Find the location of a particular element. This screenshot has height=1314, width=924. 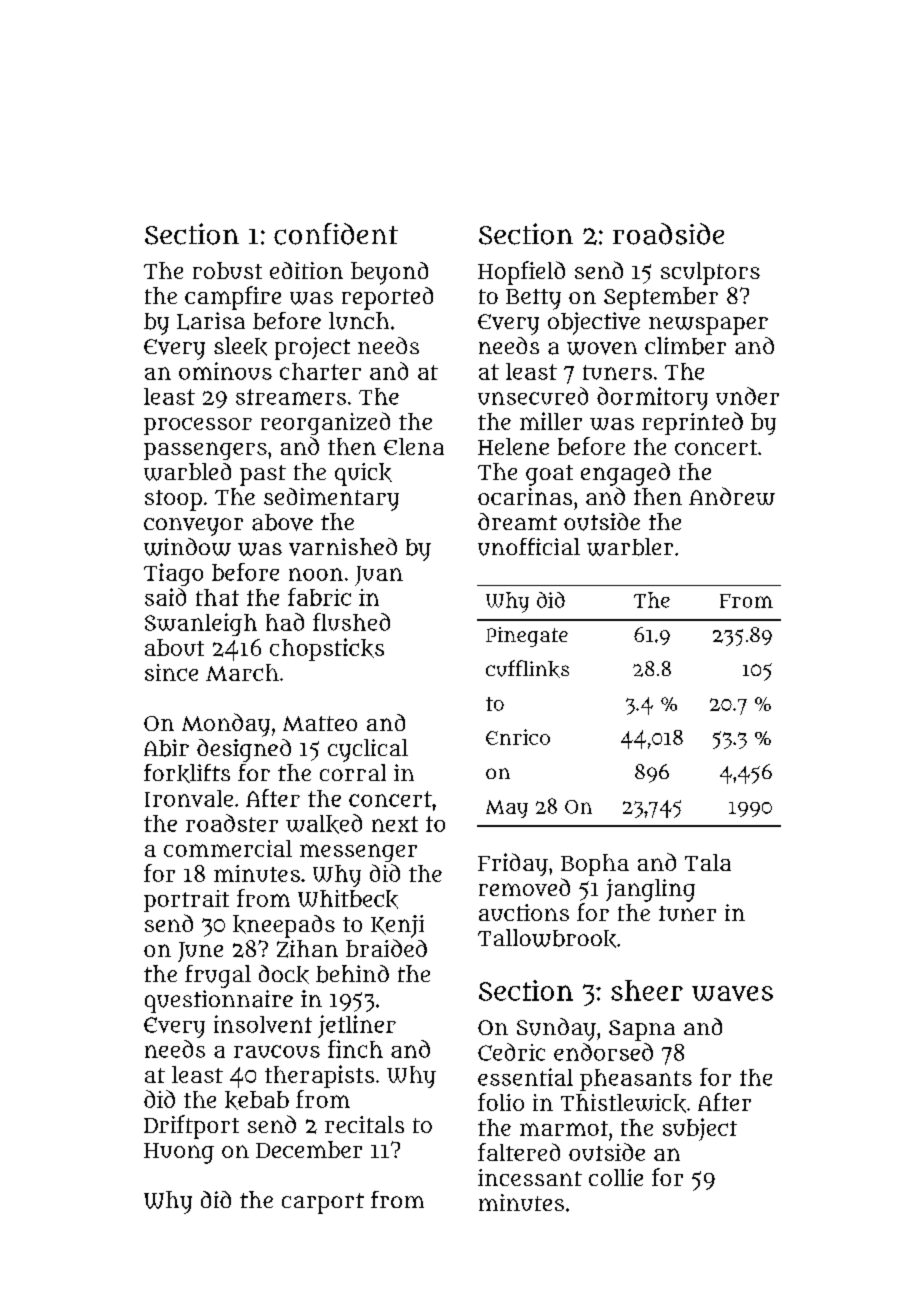

December is located at coordinates (309, 1149).
